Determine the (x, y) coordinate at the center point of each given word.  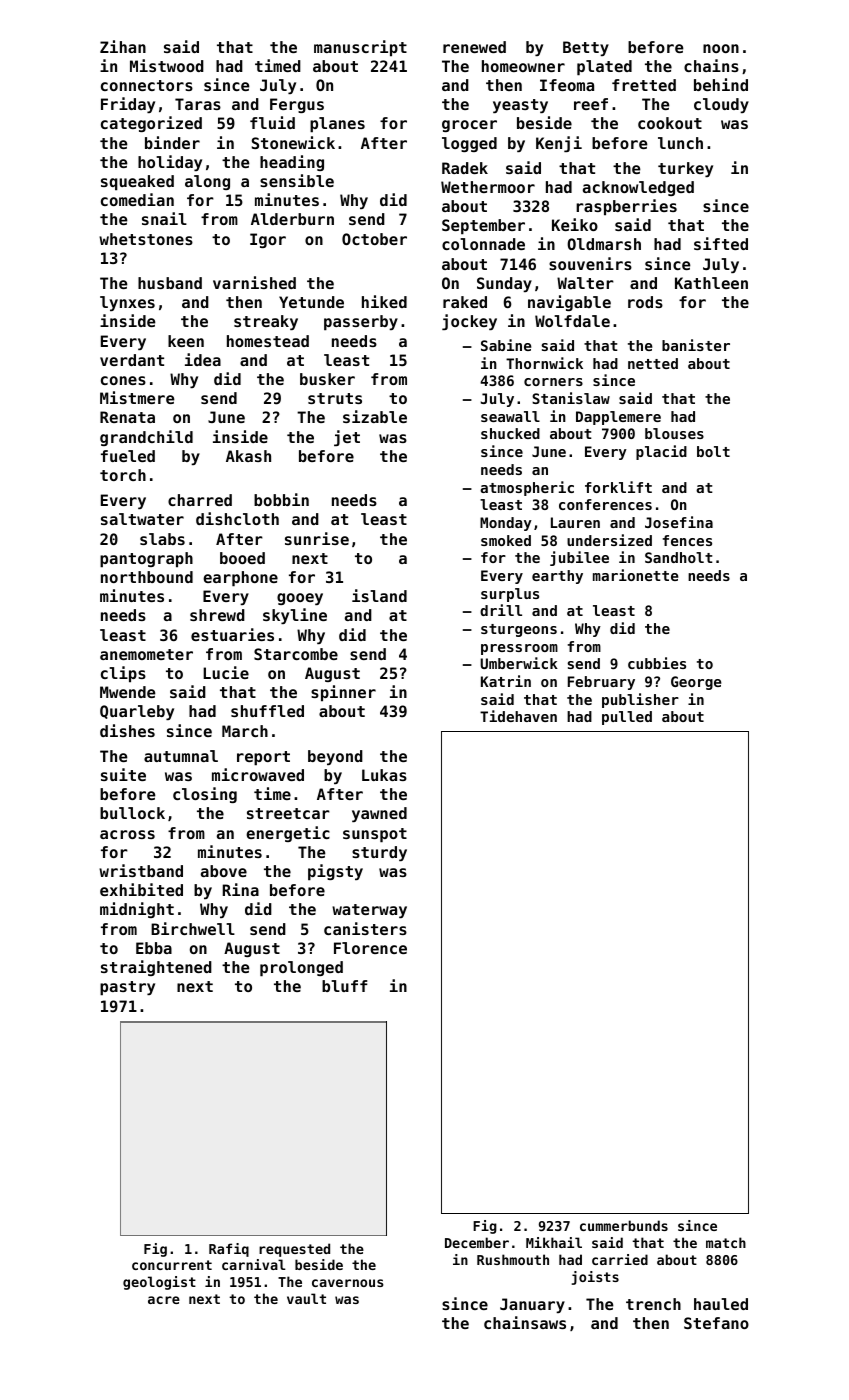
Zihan (123, 46)
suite (123, 774)
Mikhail (554, 1242)
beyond (335, 757)
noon (721, 48)
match (726, 1242)
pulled (627, 718)
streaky (266, 322)
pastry (127, 988)
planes (337, 125)
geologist (159, 1283)
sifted (721, 243)
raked (465, 302)
